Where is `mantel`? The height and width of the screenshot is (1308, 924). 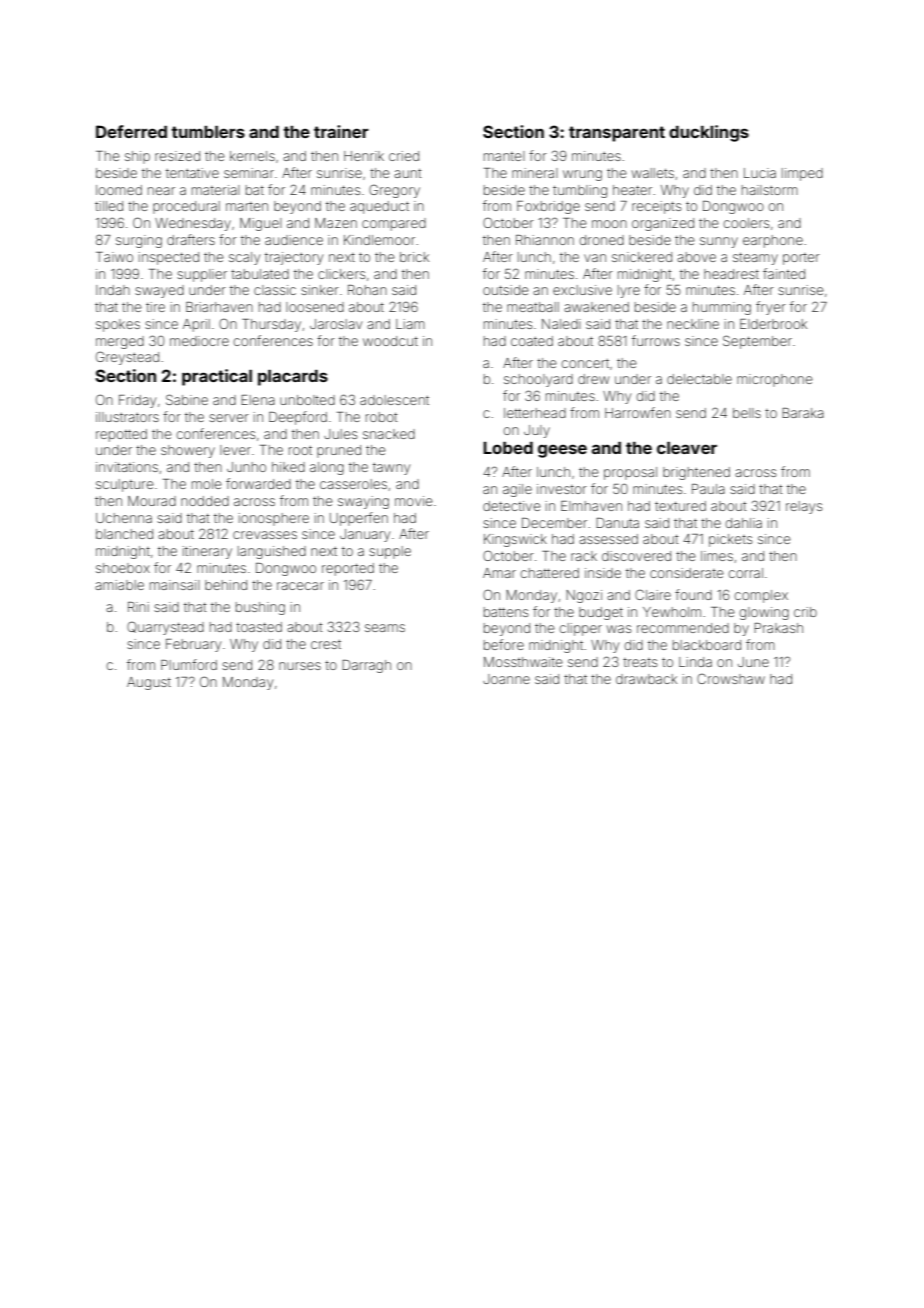
mantel is located at coordinates (504, 156).
